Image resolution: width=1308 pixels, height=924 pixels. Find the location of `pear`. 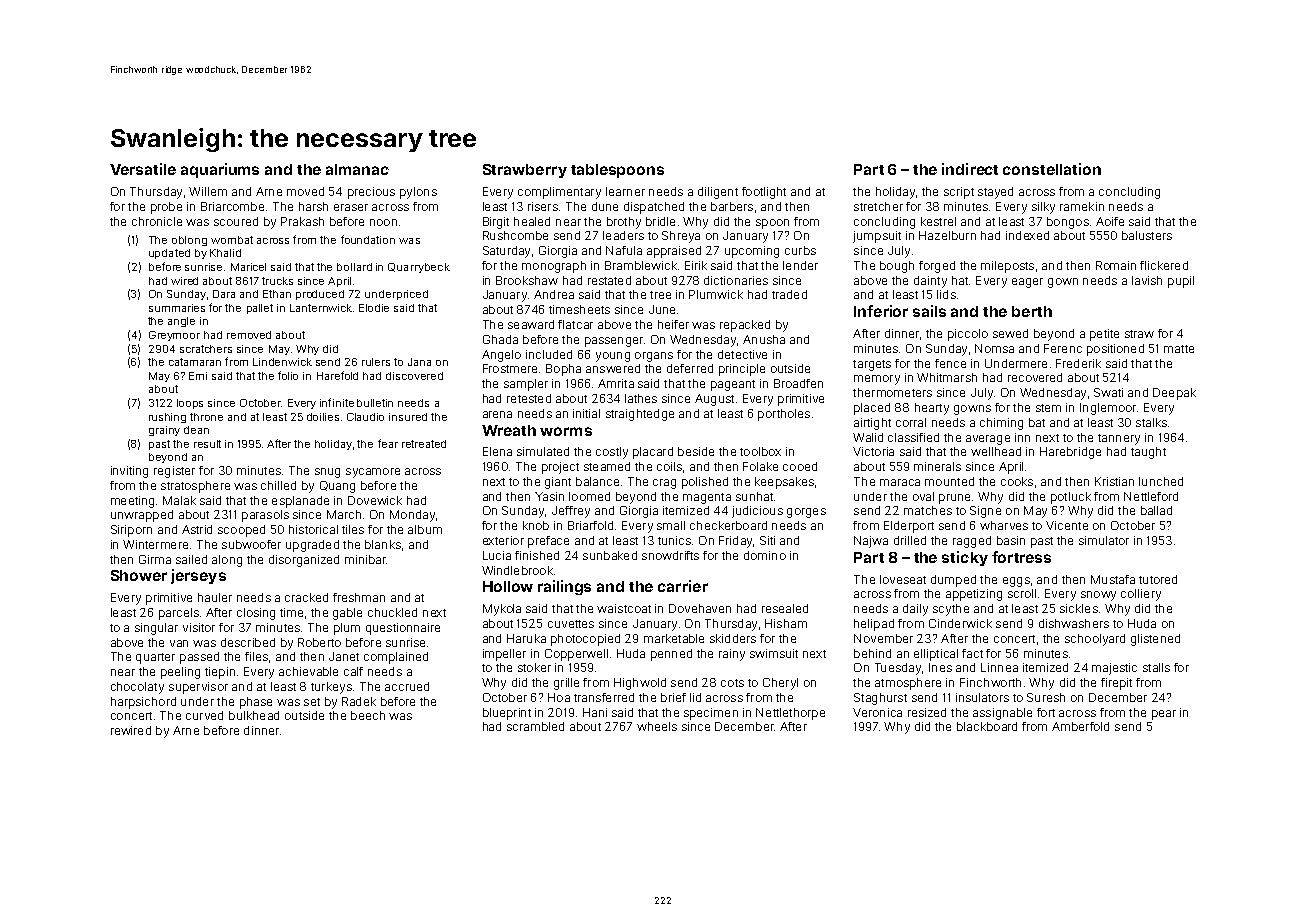

pear is located at coordinates (1164, 715).
